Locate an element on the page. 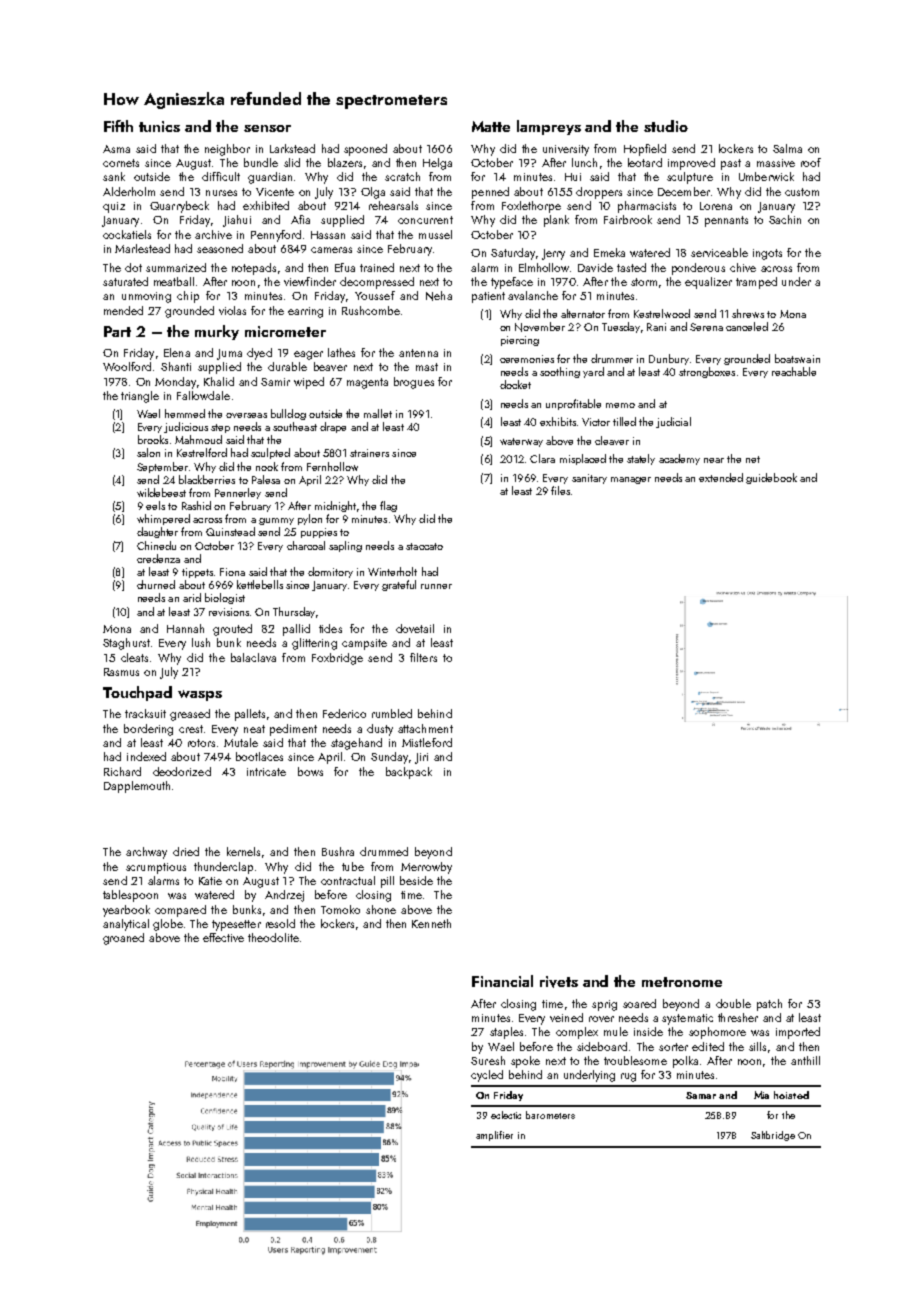 Image resolution: width=924 pixels, height=1308 pixels. Bushra is located at coordinates (338, 851).
